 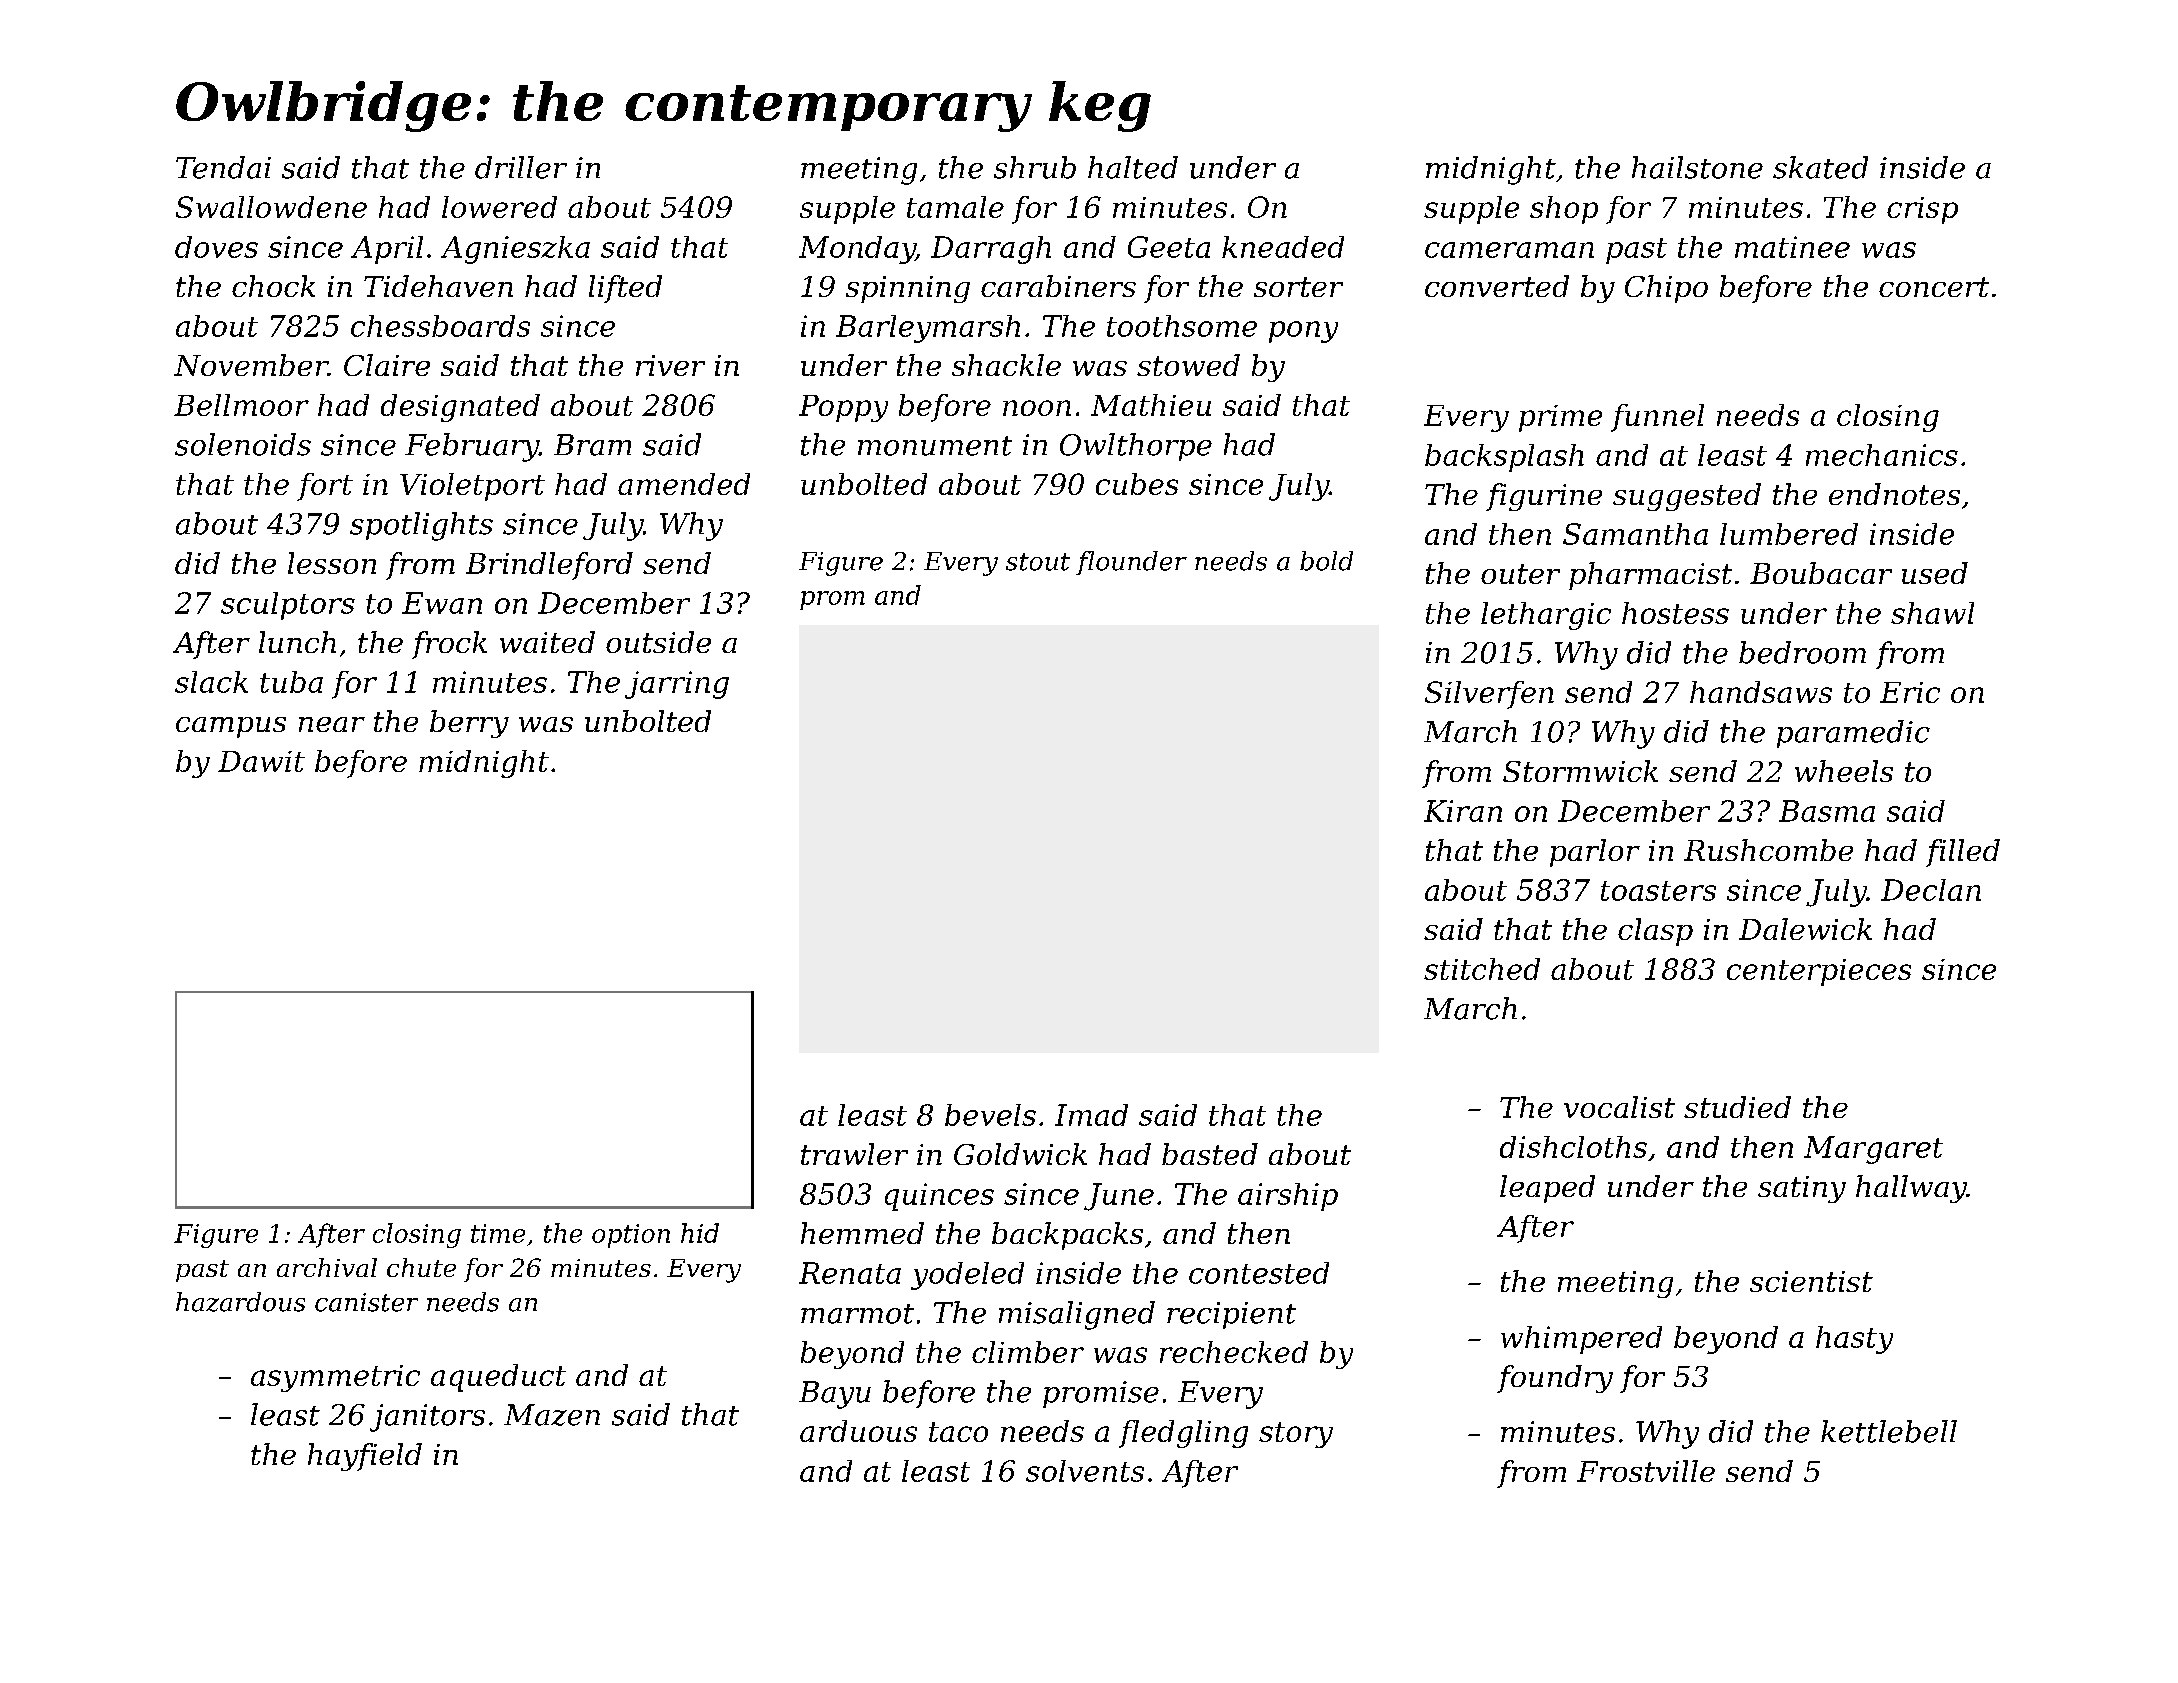 What do you see at coordinates (1234, 1352) in the document?
I see `rechecked` at bounding box center [1234, 1352].
